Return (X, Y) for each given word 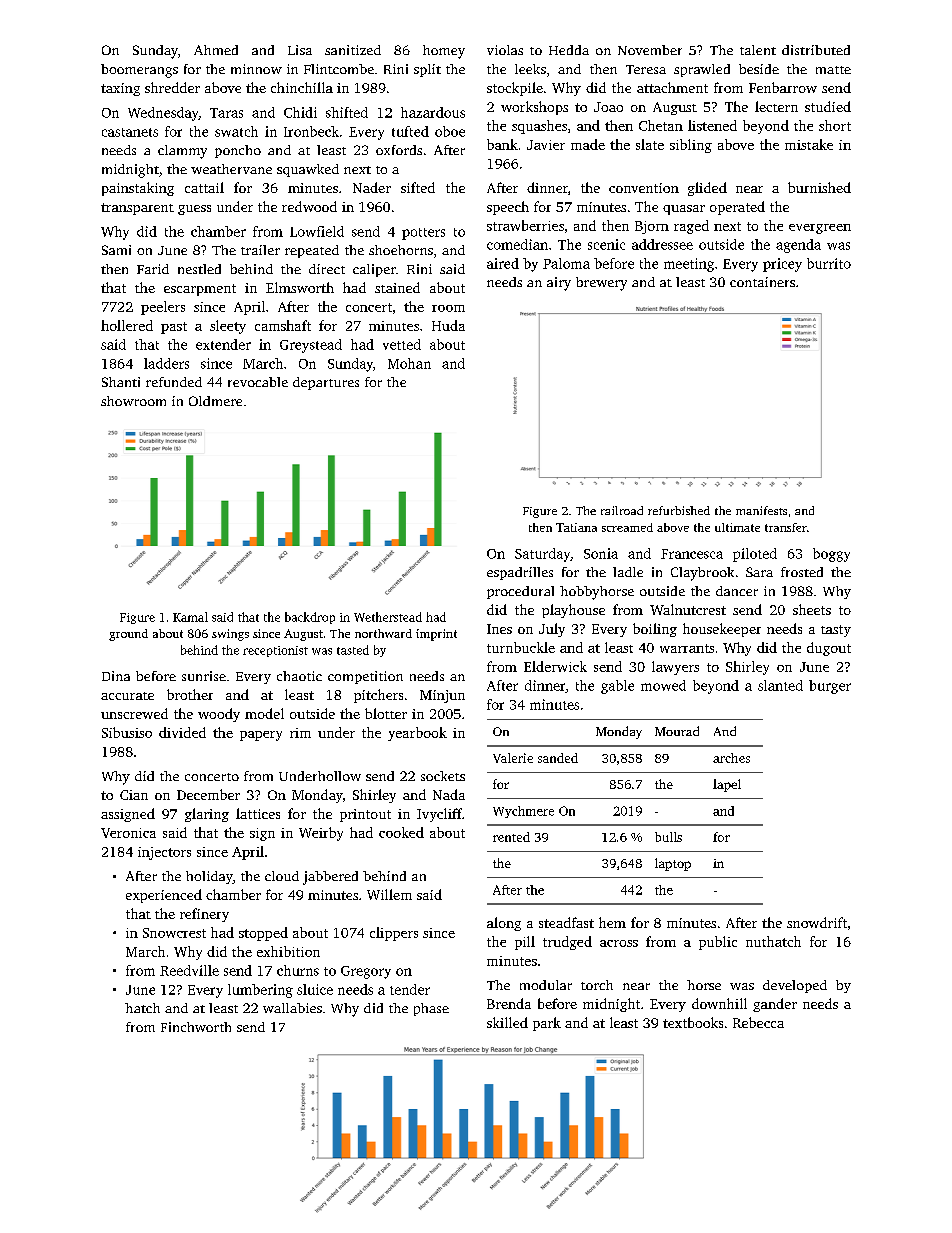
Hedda (569, 50)
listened (712, 125)
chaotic (299, 676)
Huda (448, 325)
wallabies (292, 1008)
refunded (174, 382)
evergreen (820, 229)
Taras (226, 113)
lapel (727, 785)
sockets (443, 776)
